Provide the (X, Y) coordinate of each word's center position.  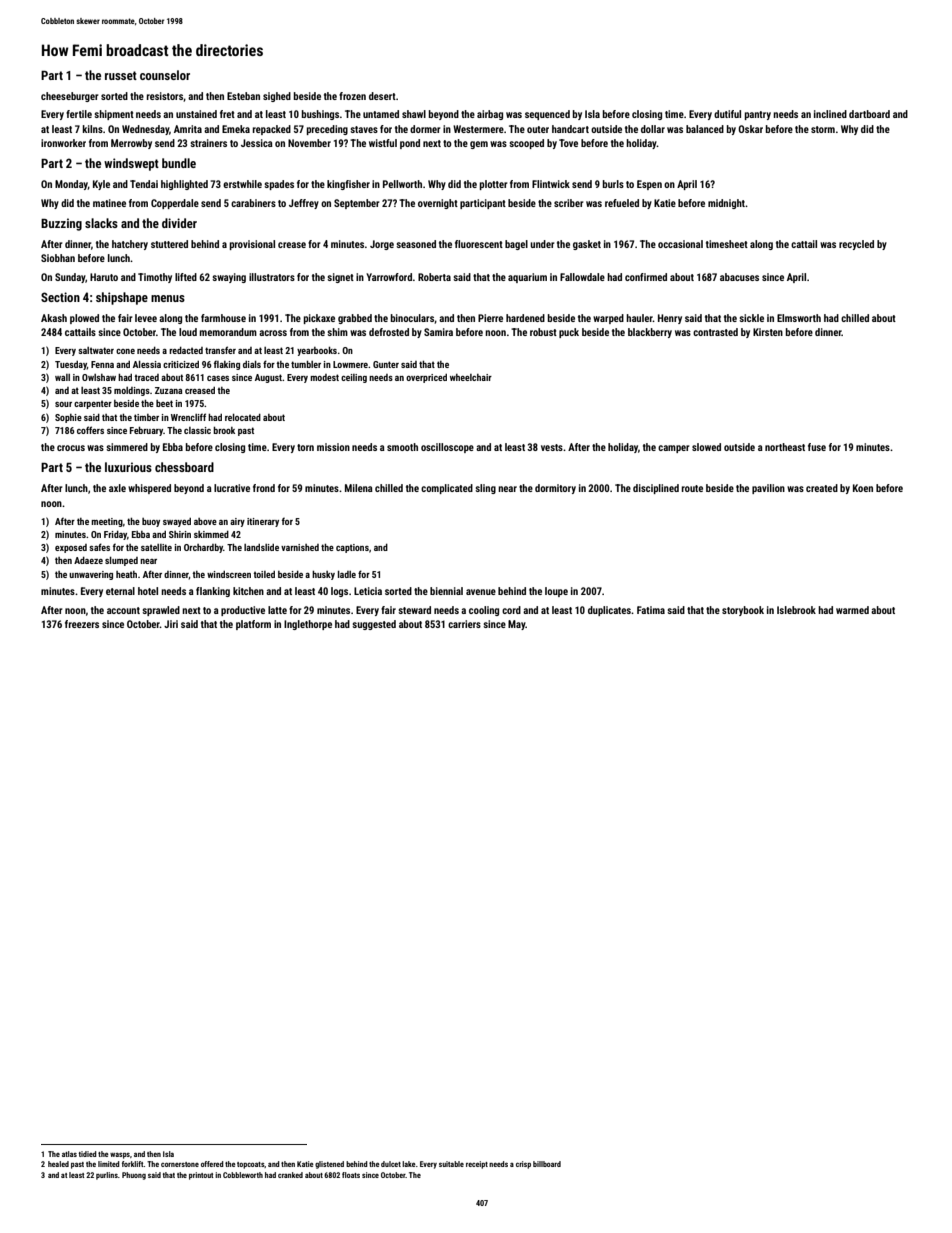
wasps (120, 1156)
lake (409, 1164)
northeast (785, 447)
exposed (71, 548)
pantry (758, 115)
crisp (523, 1165)
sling (485, 489)
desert (382, 96)
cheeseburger (70, 97)
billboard (547, 1164)
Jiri (171, 624)
